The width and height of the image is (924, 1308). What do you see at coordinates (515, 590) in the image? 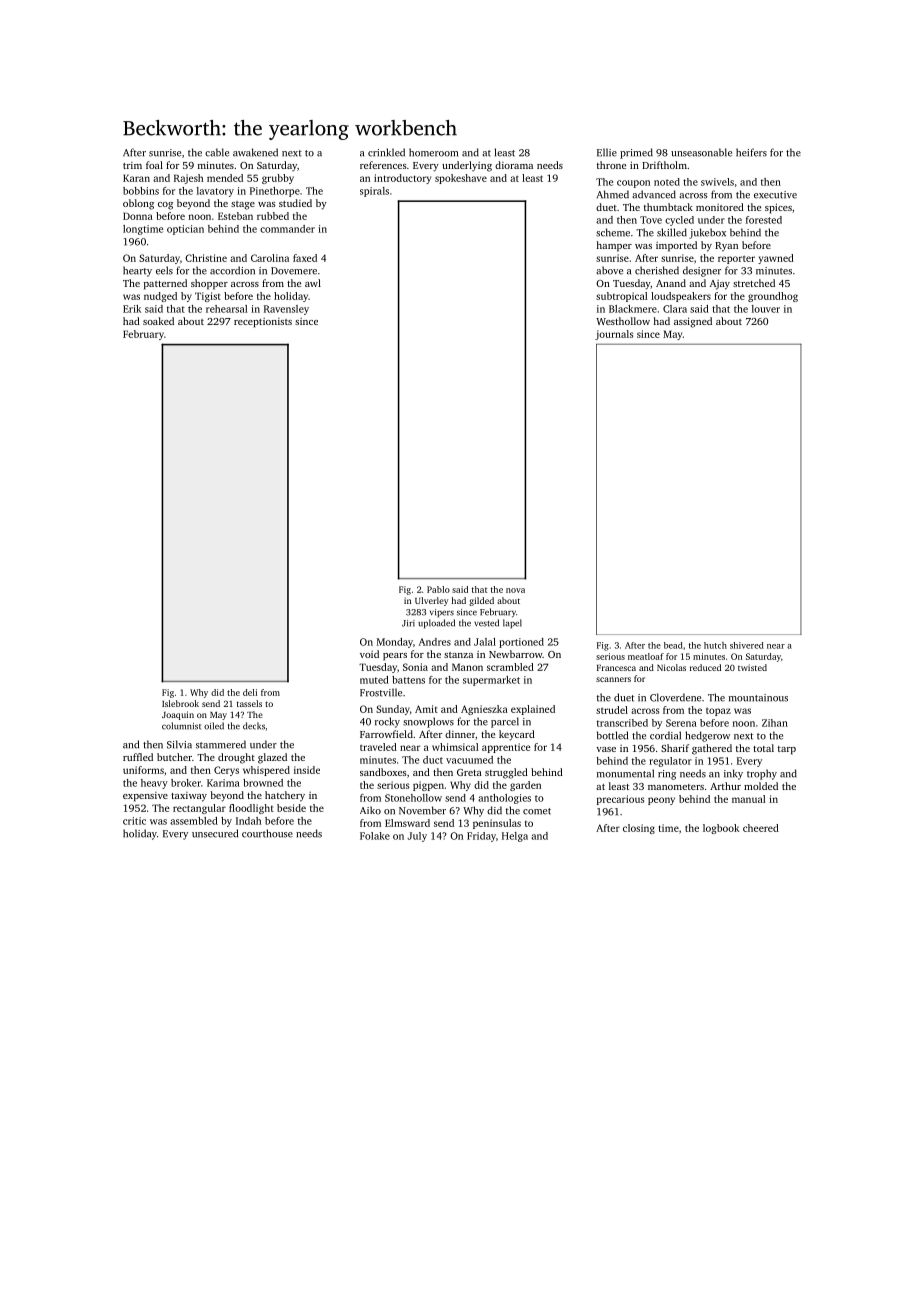
I see `nova` at bounding box center [515, 590].
